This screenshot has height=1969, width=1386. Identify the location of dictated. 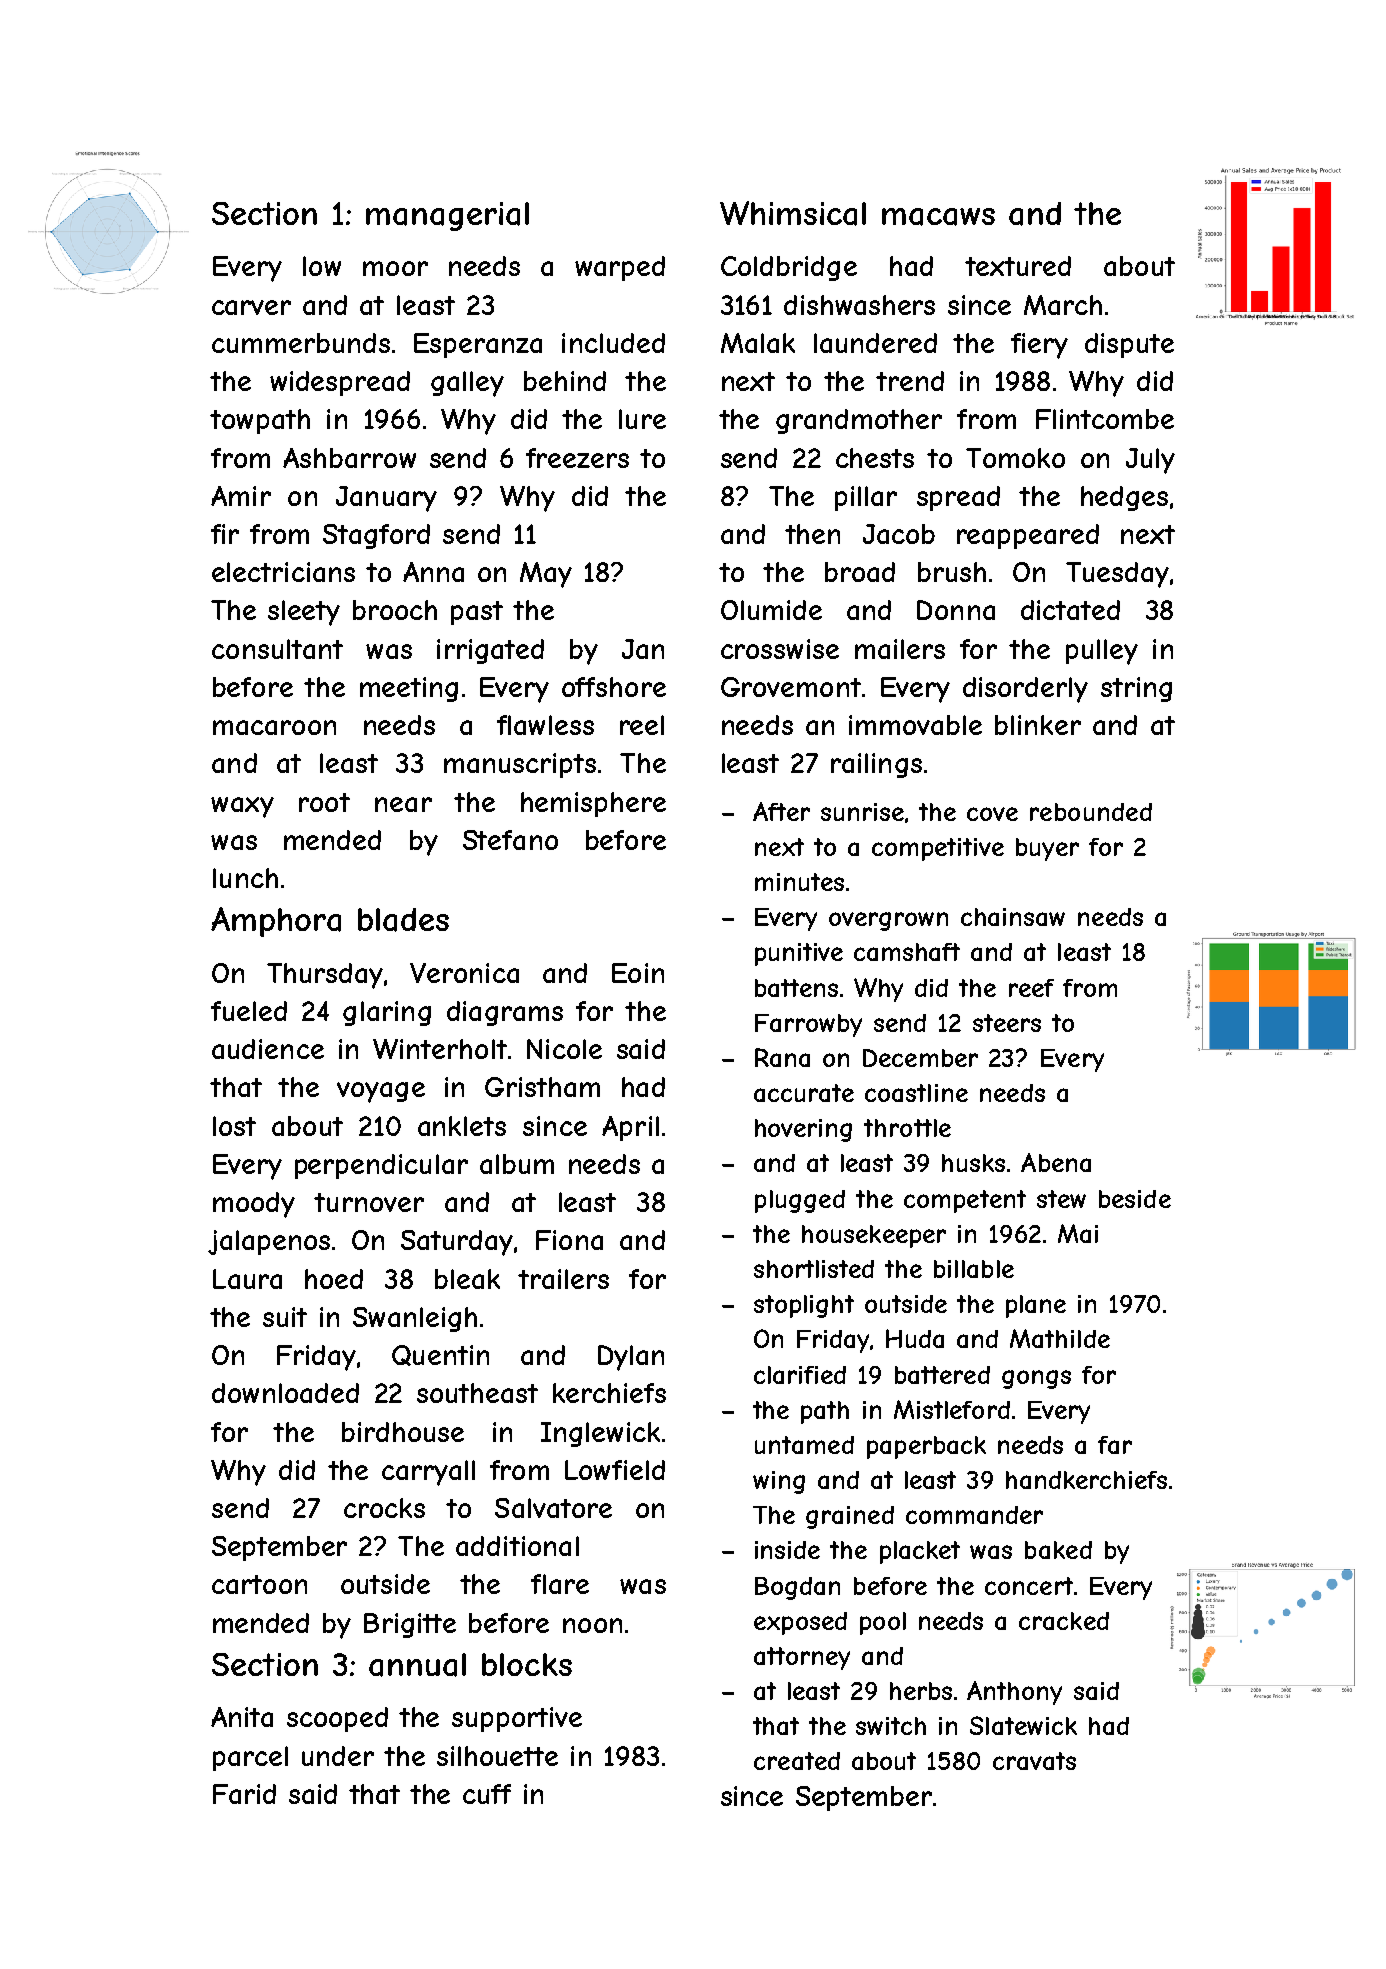
(1070, 610).
